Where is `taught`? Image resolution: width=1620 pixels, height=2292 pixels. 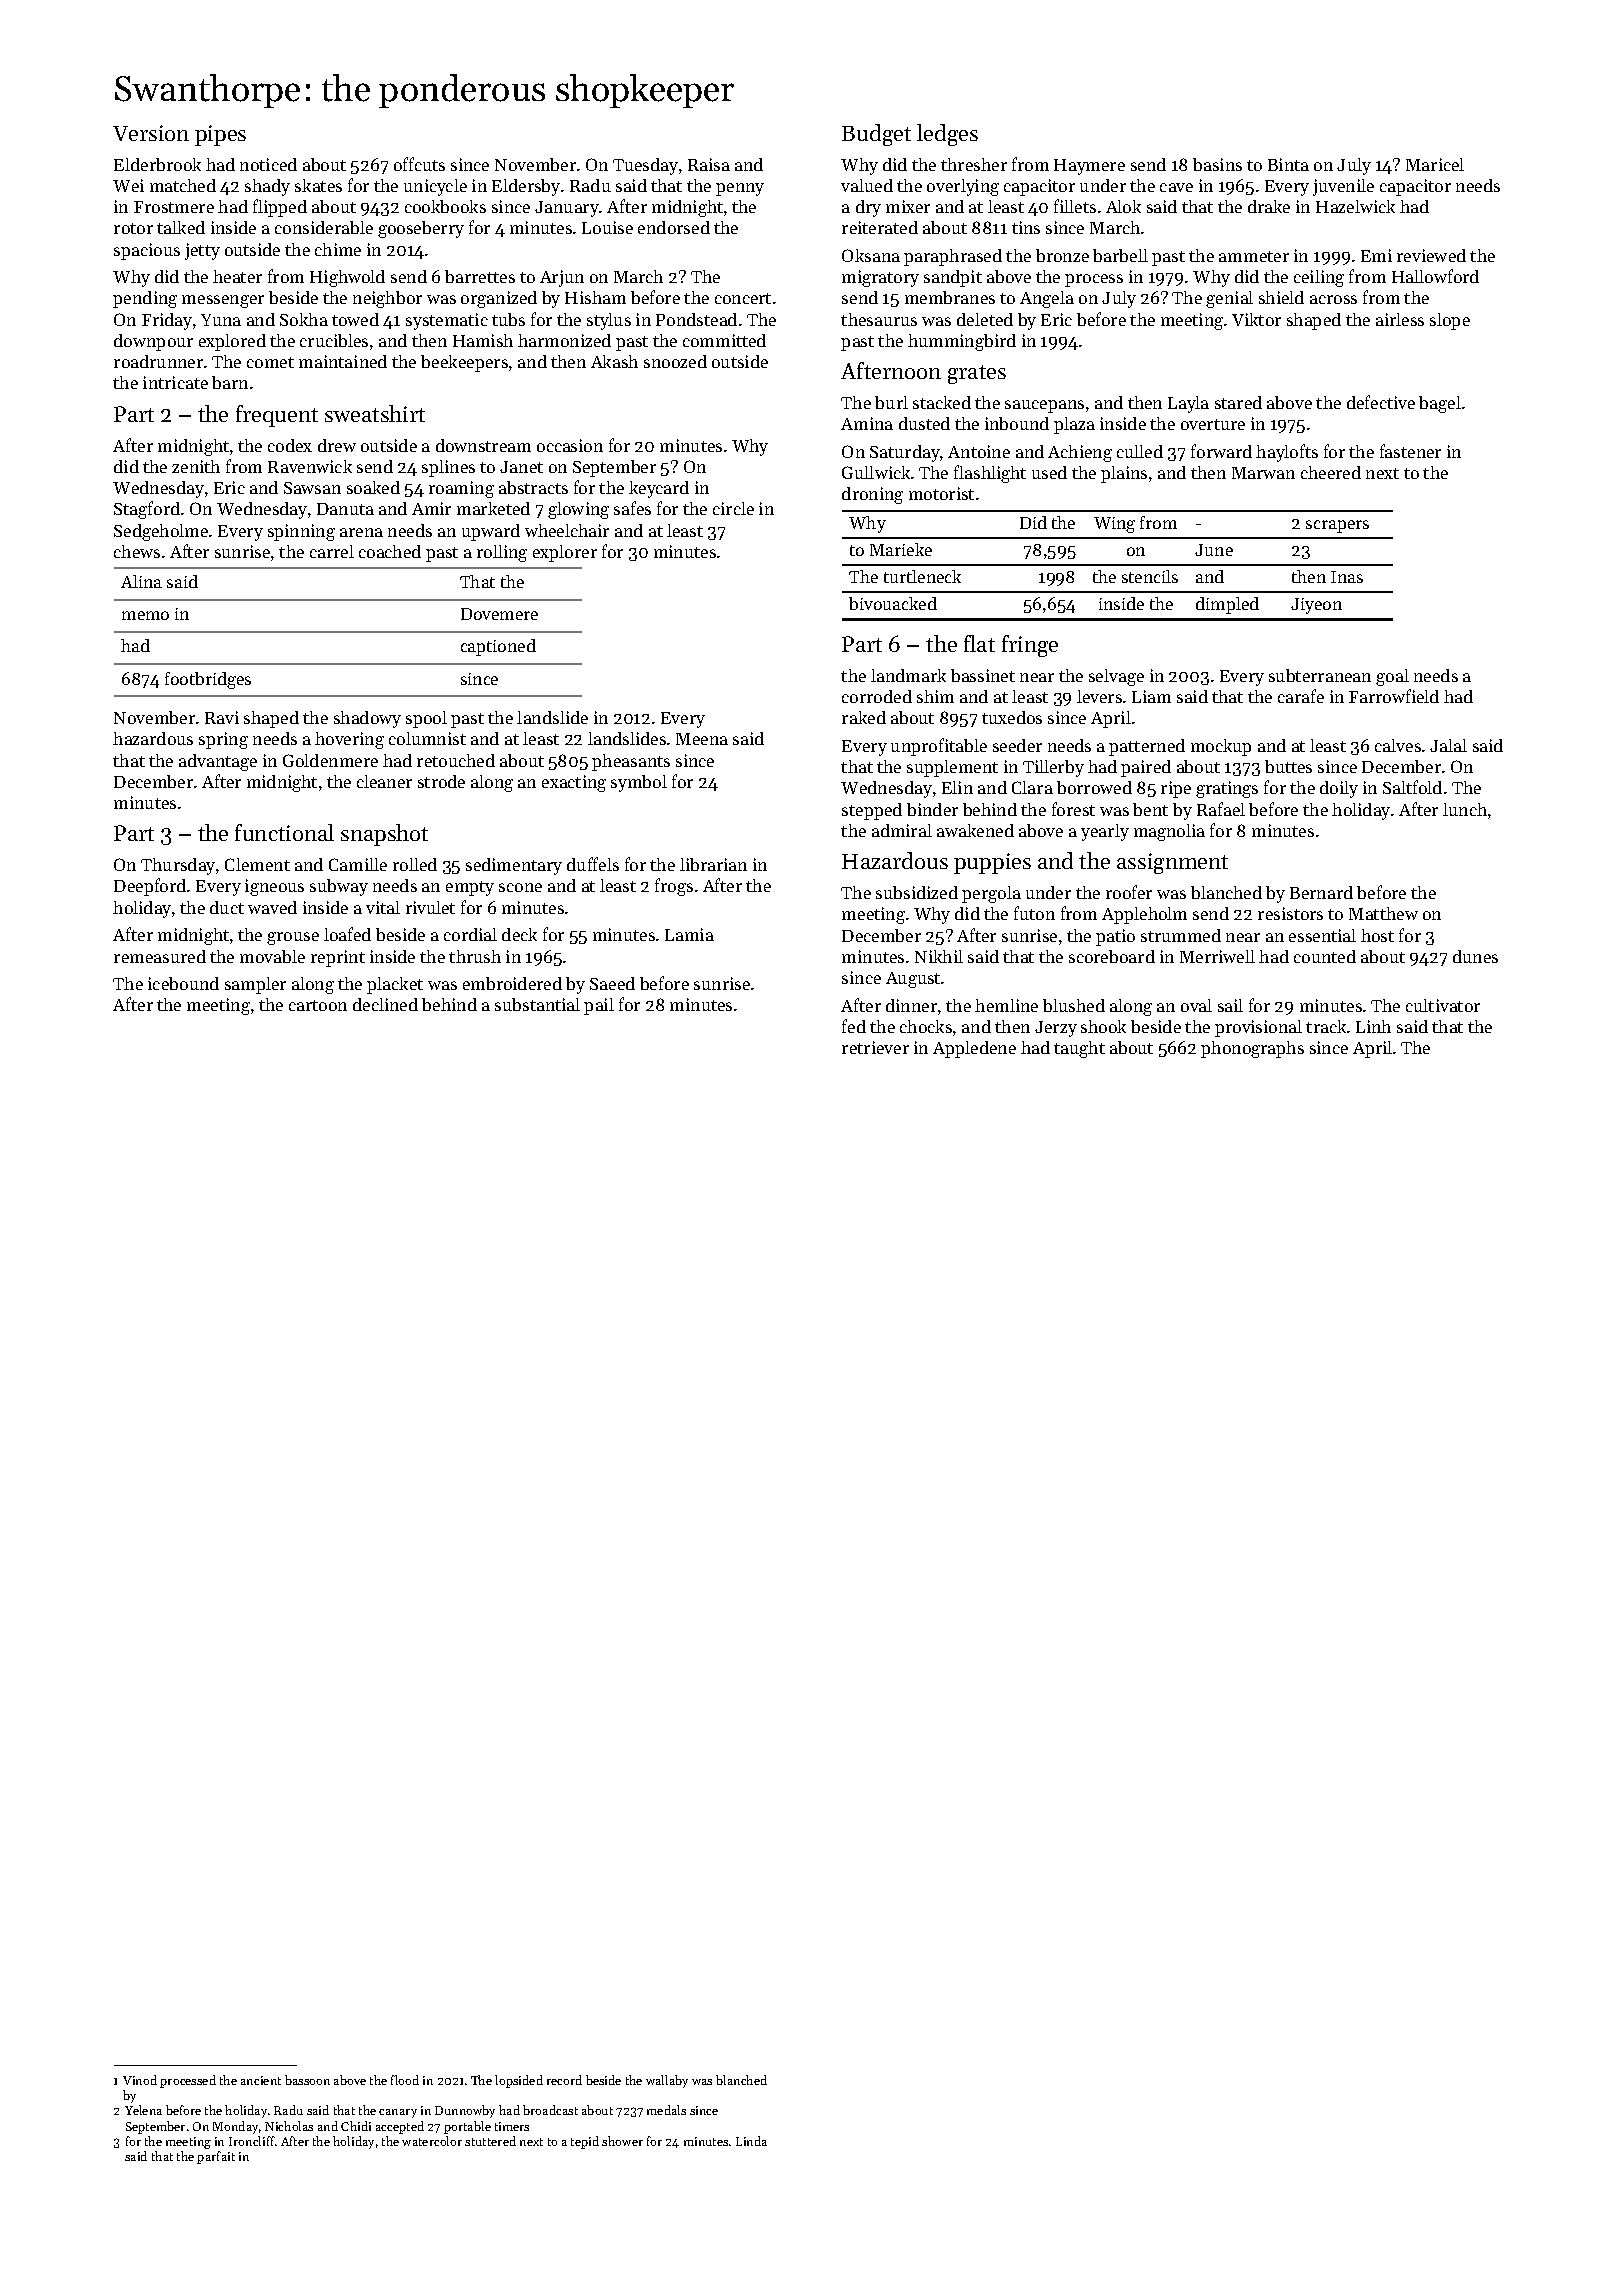
taught is located at coordinates (1079, 1049).
